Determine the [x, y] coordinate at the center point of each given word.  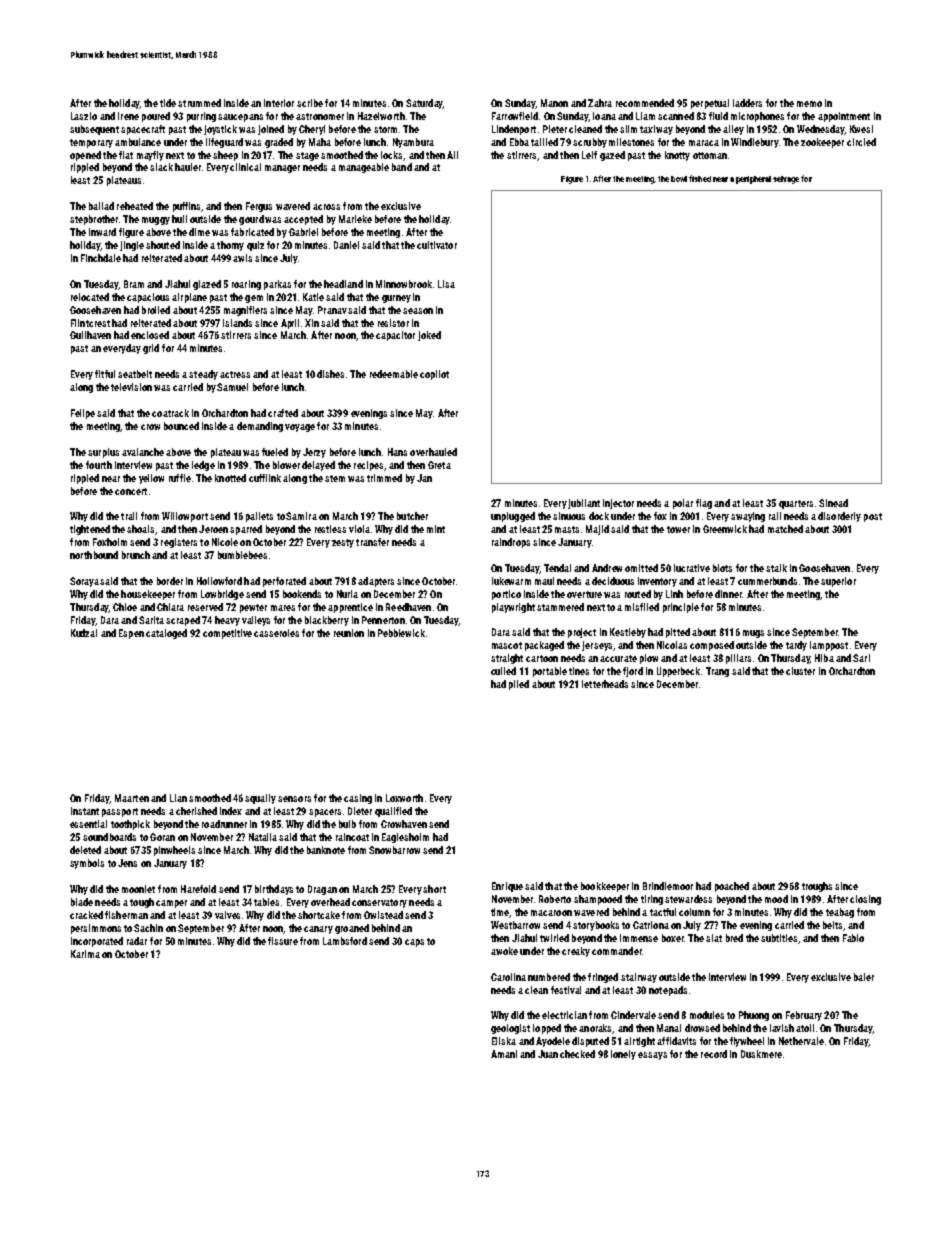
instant [85, 811]
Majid [597, 530]
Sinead [833, 503]
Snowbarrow [394, 850]
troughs [817, 887]
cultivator [437, 245]
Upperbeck [678, 672]
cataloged [166, 634]
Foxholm [110, 542]
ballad [101, 206]
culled [503, 671]
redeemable [394, 374]
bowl [679, 179]
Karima [85, 954]
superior [838, 582]
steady [203, 375]
